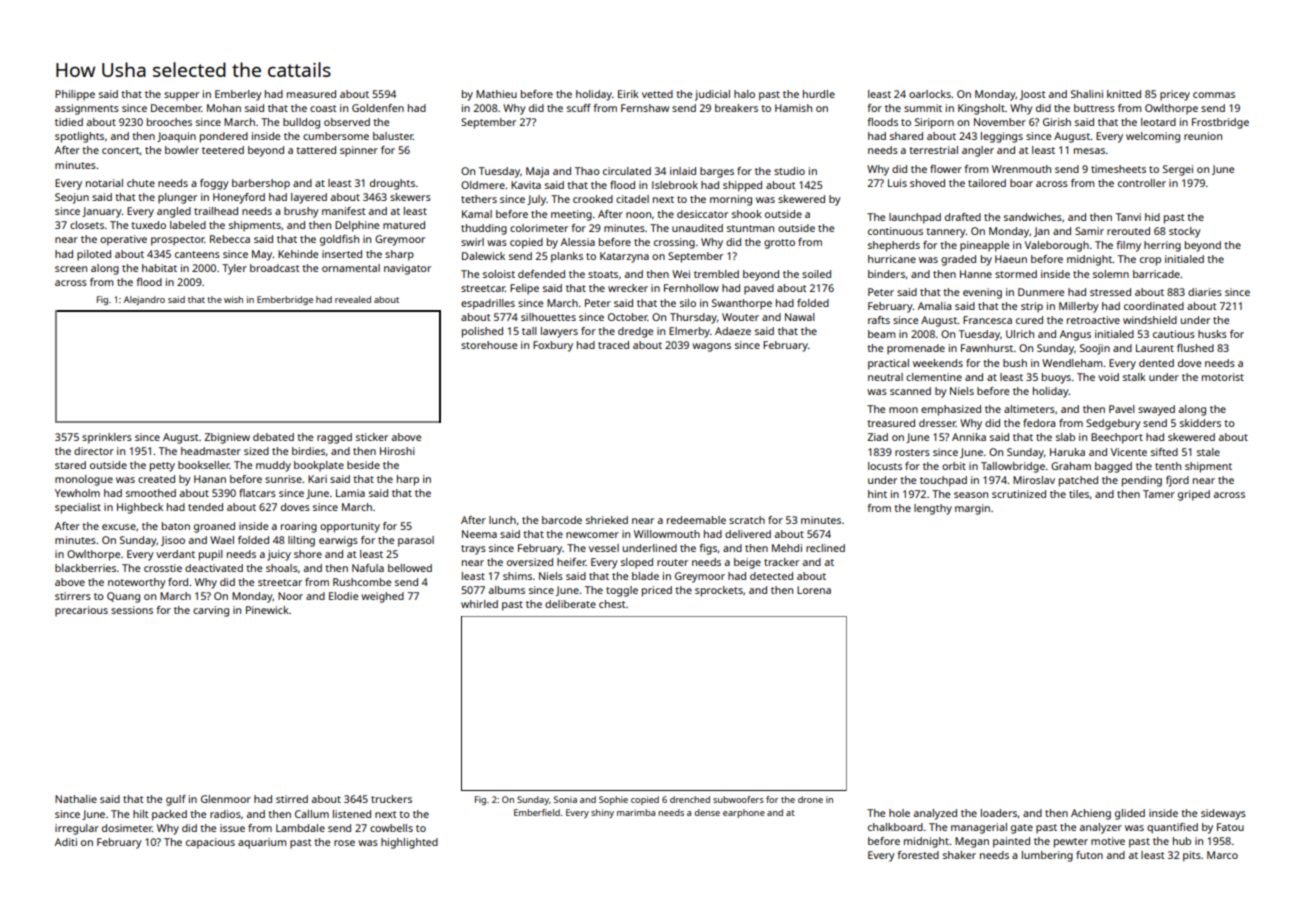 The width and height of the page is (1308, 924). What do you see at coordinates (982, 293) in the page?
I see `evening` at bounding box center [982, 293].
